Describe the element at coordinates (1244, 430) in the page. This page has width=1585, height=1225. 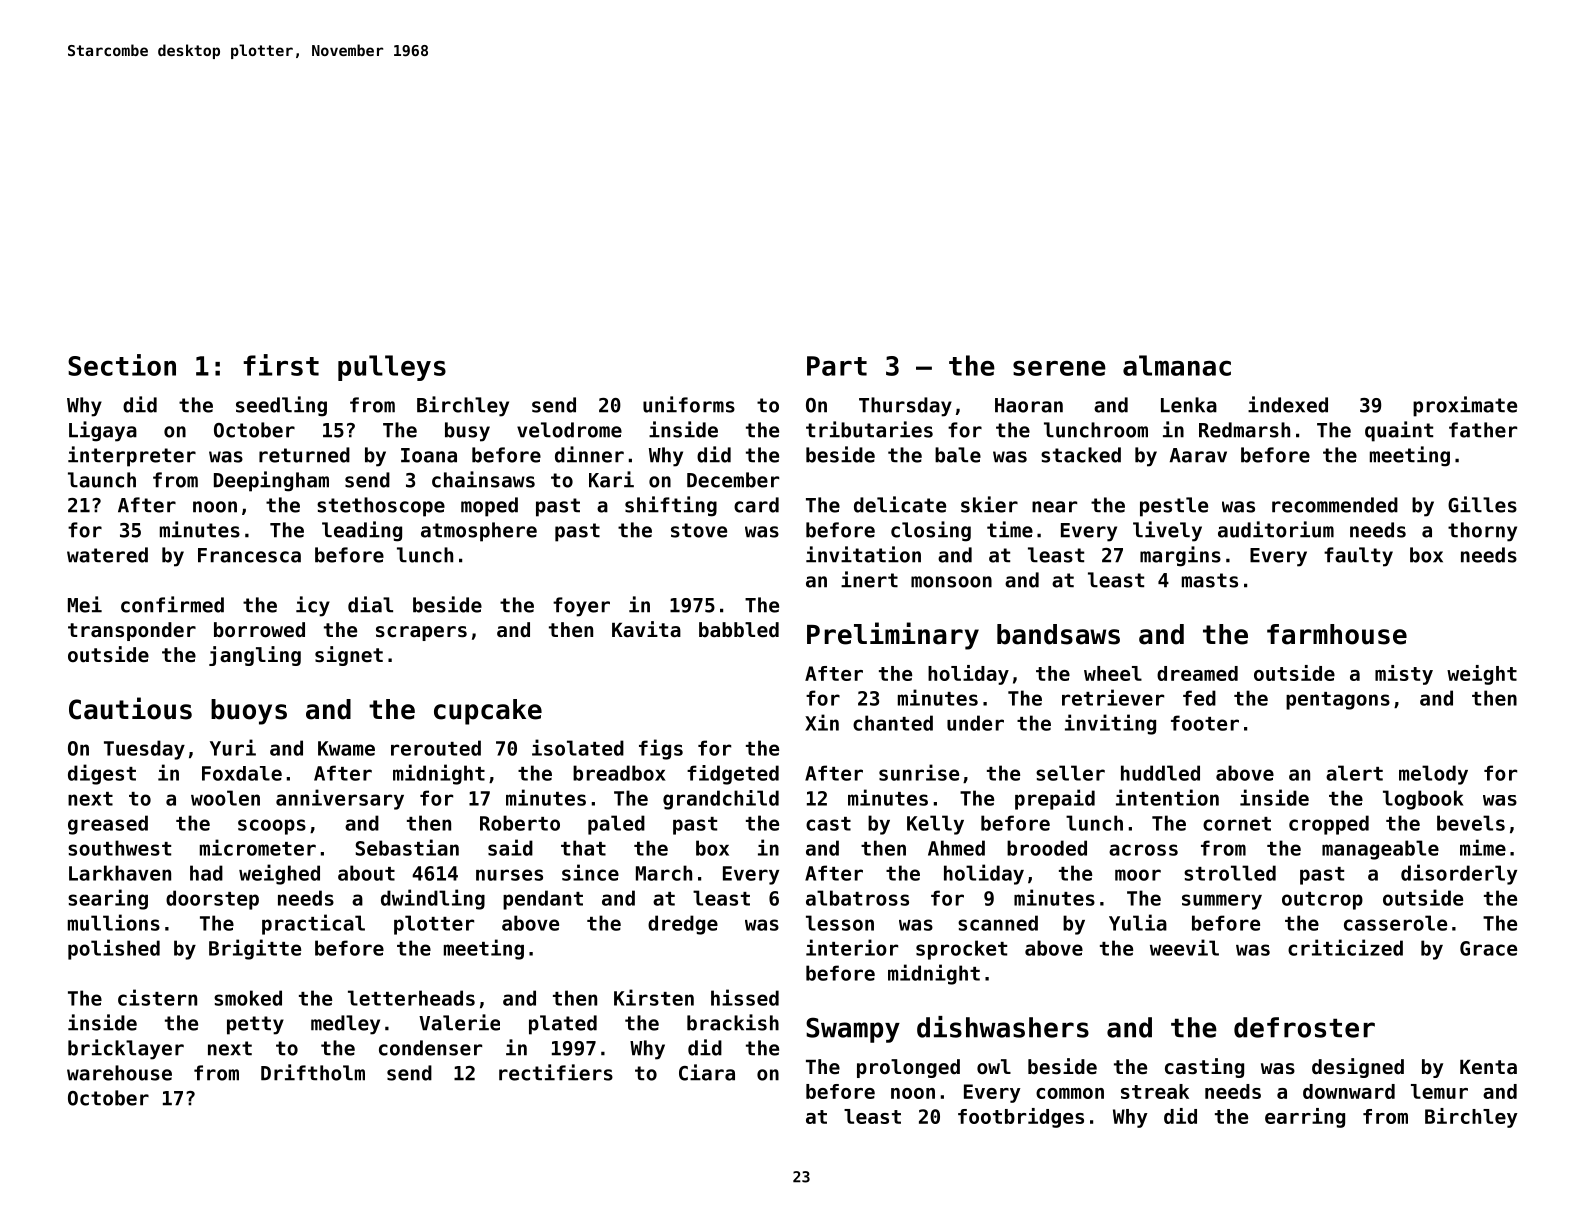
I see `Redmarsh` at that location.
